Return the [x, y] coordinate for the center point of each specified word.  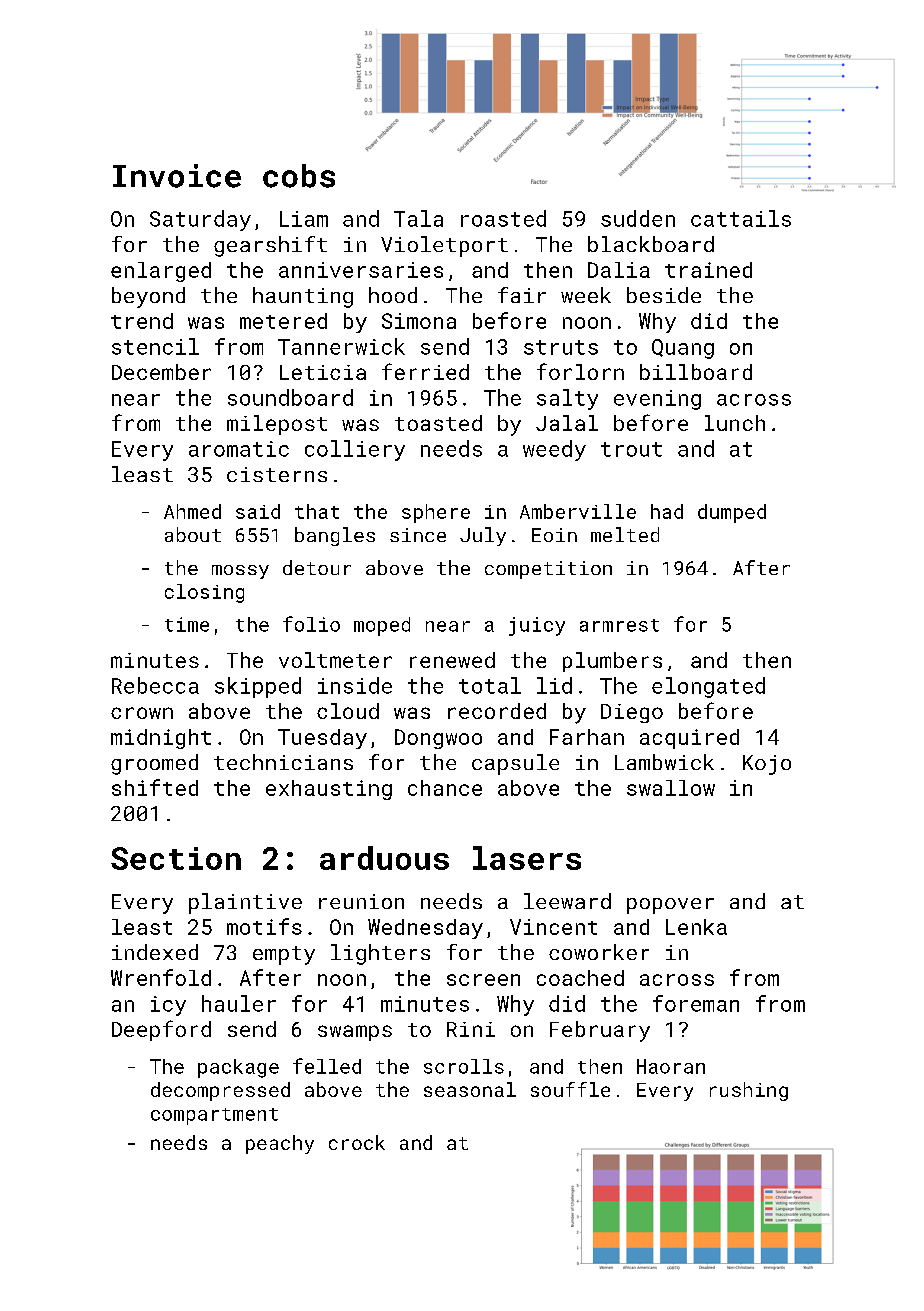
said [258, 511]
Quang [683, 349]
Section [176, 858]
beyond [148, 297]
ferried [425, 371]
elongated [708, 687]
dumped [732, 513]
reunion [361, 901]
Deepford [161, 1030]
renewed [452, 660]
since [418, 535]
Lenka [696, 927]
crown [142, 713]
